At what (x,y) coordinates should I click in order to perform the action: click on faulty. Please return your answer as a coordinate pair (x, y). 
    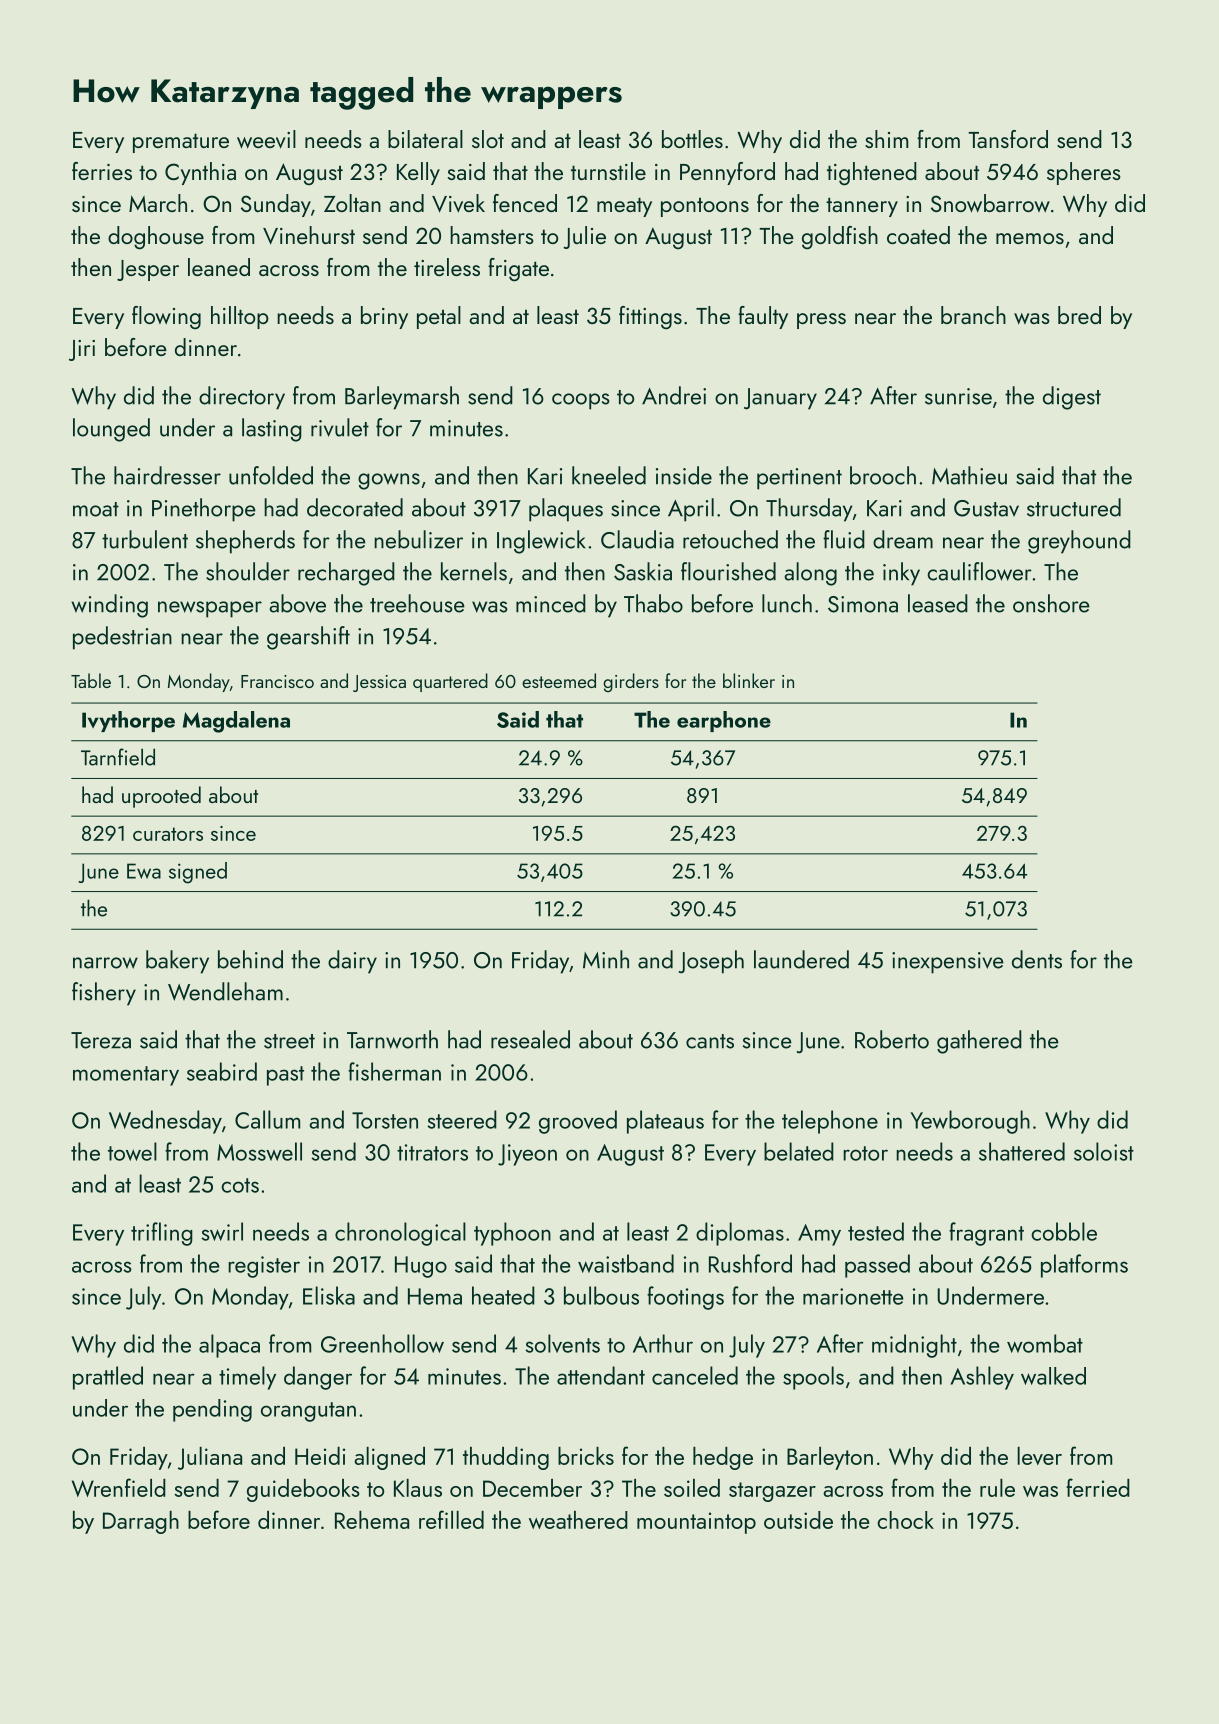
    Looking at the image, I should click on (763, 317).
